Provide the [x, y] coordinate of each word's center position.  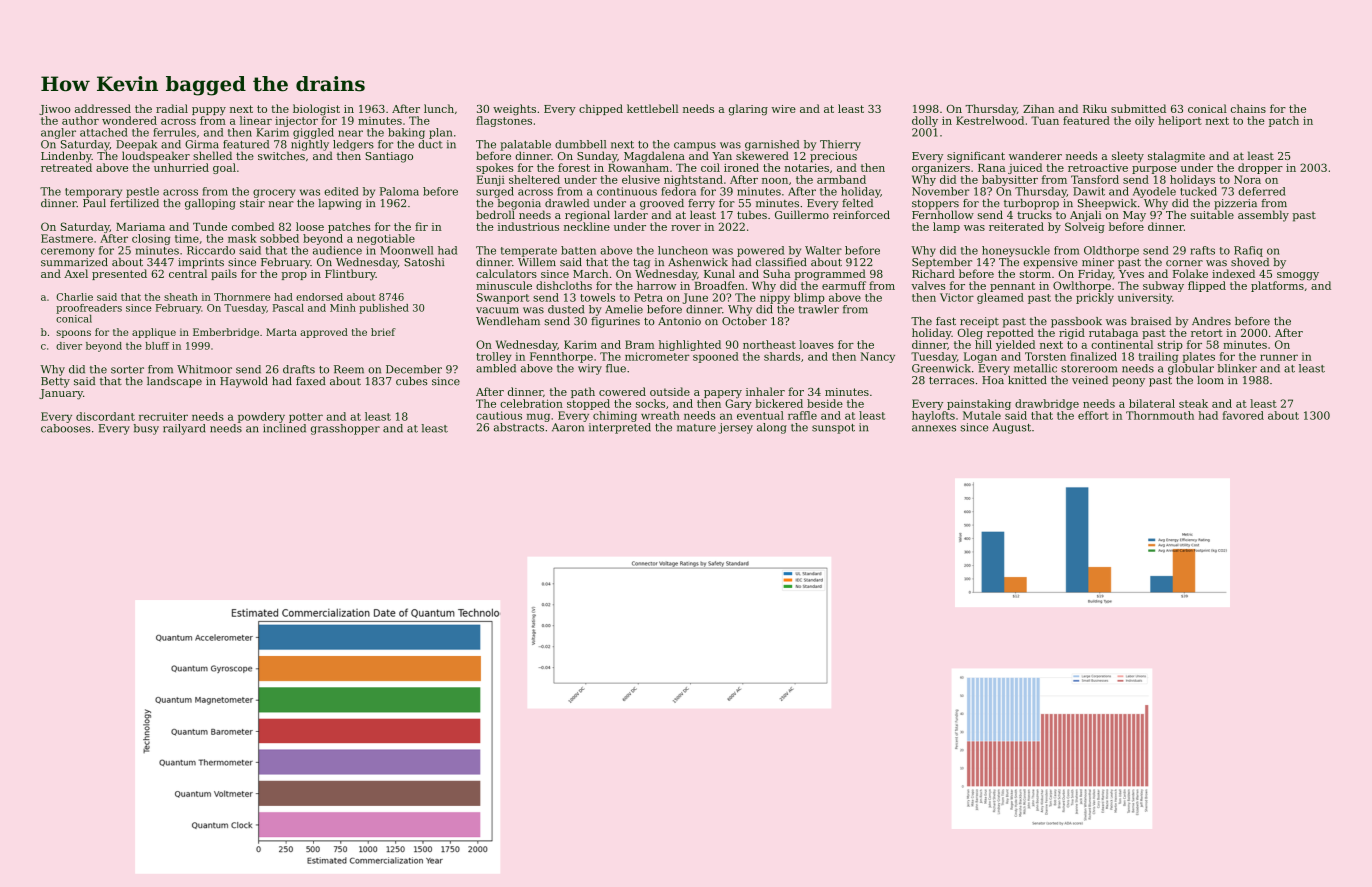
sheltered [534, 179]
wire [783, 109]
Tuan [1045, 120]
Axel [76, 273]
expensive [1050, 263]
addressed [103, 108]
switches [281, 155]
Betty [55, 382]
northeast [769, 344]
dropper [1260, 168]
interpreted [620, 428]
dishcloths [564, 285]
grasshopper [345, 429]
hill [983, 344]
